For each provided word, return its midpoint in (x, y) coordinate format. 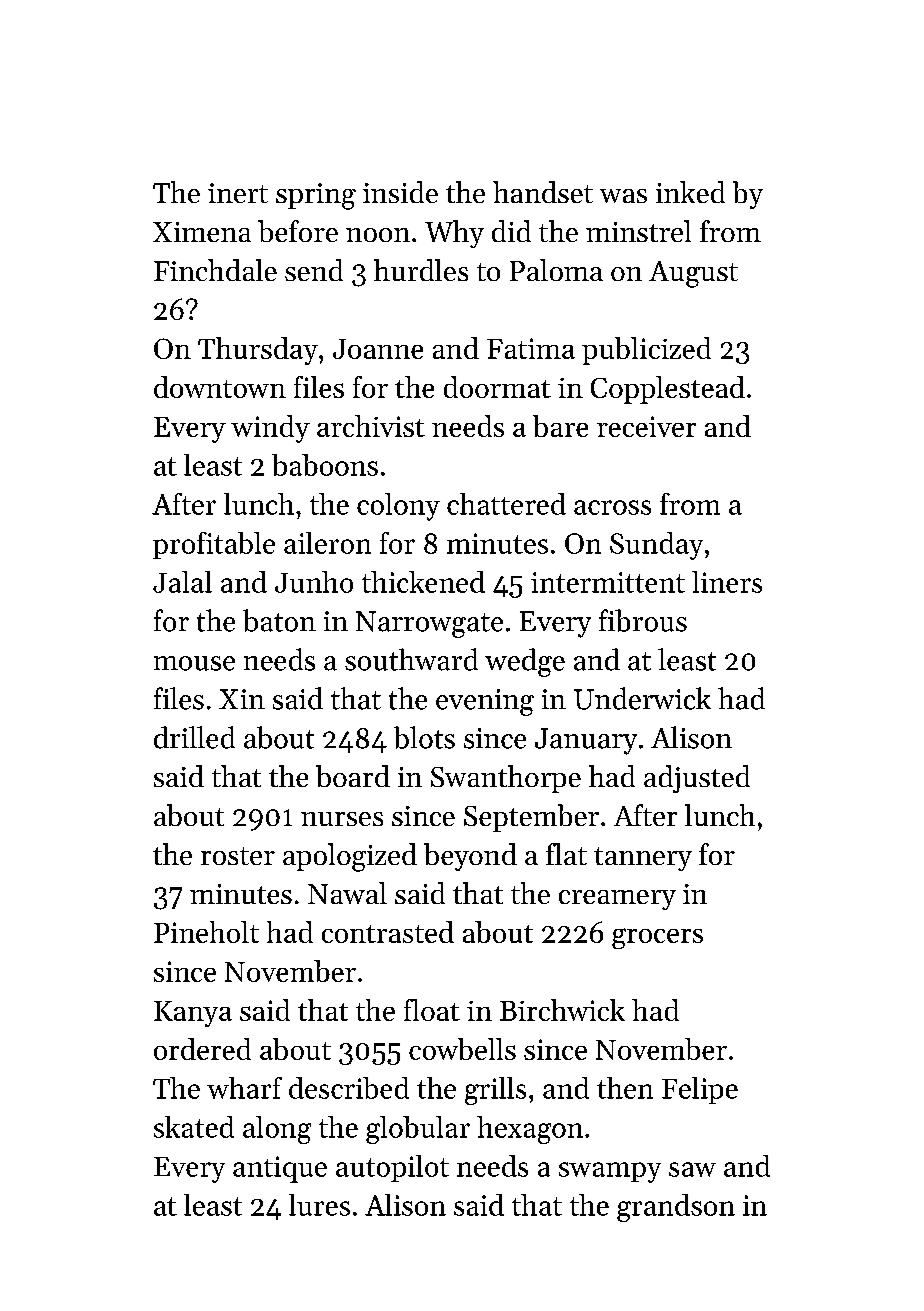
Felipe (700, 1090)
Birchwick (562, 1010)
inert (238, 193)
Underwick (642, 698)
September (531, 818)
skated (194, 1127)
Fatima (531, 348)
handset (543, 192)
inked (690, 192)
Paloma (556, 270)
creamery (617, 900)
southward (411, 659)
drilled (194, 737)
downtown (220, 387)
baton (279, 620)
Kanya (193, 1014)
